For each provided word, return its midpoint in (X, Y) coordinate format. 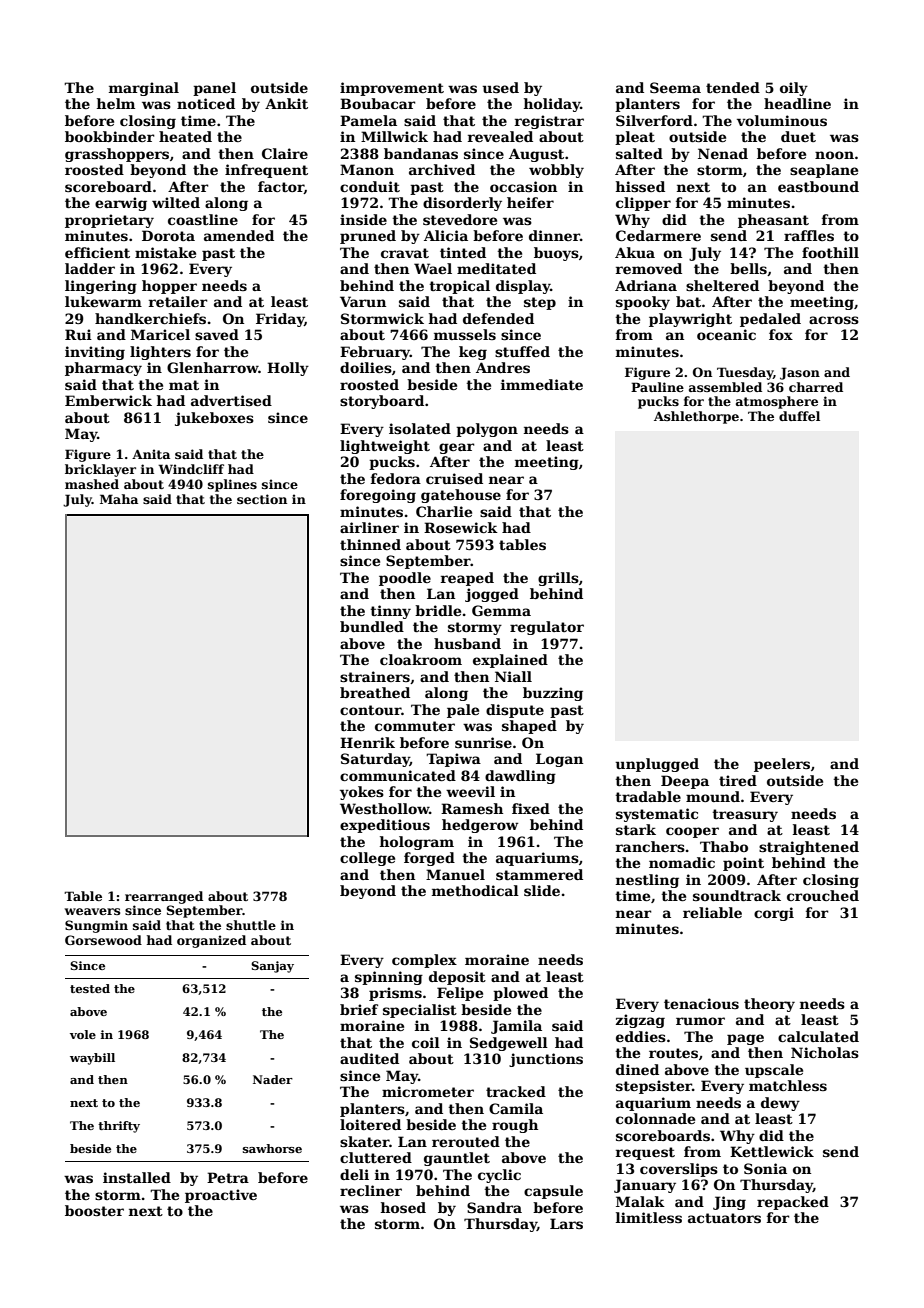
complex (424, 961)
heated (185, 136)
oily (794, 89)
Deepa (685, 782)
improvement (392, 89)
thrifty (119, 1127)
